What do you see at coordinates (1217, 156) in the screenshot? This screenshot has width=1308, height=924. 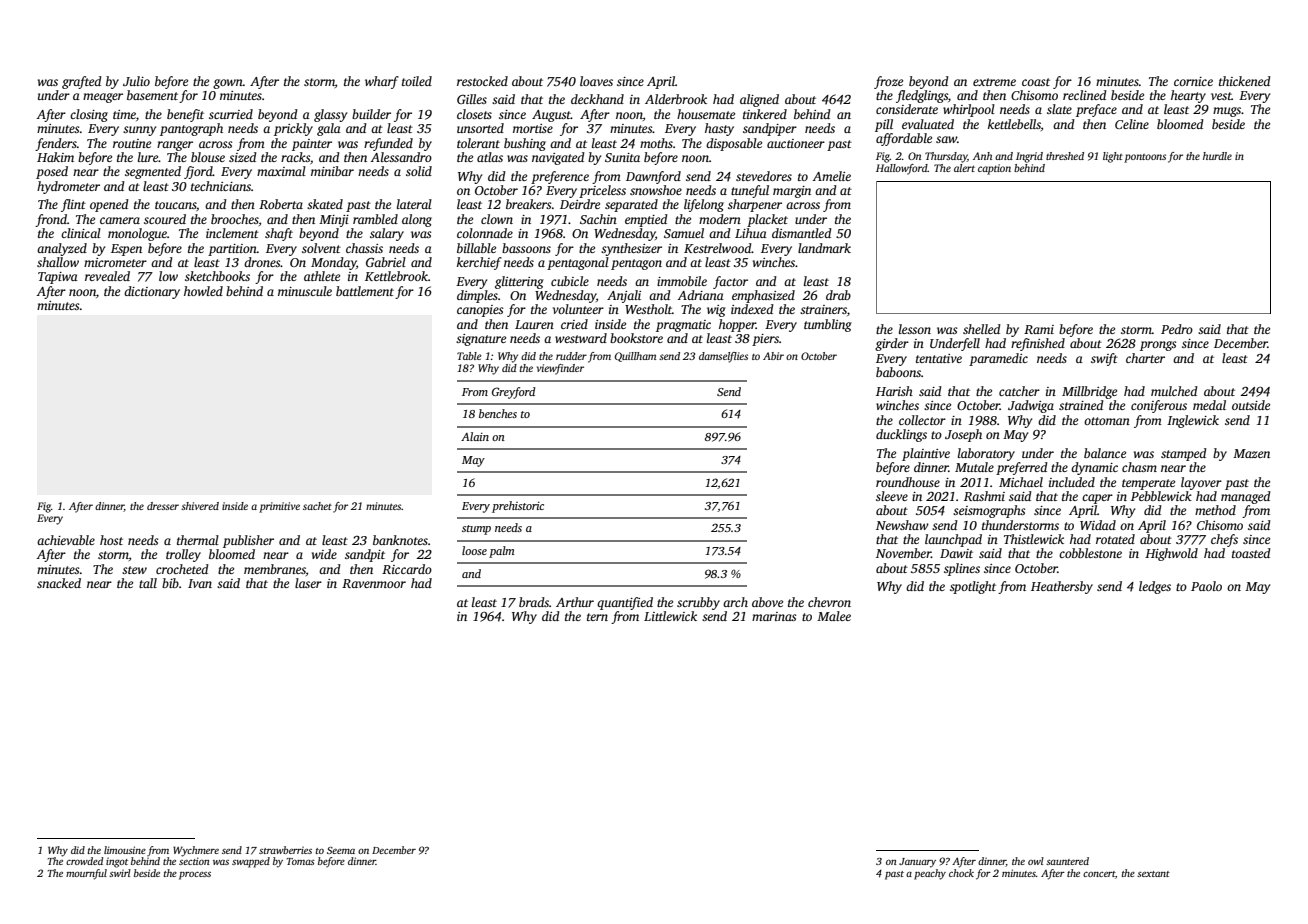 I see `hurdle` at bounding box center [1217, 156].
